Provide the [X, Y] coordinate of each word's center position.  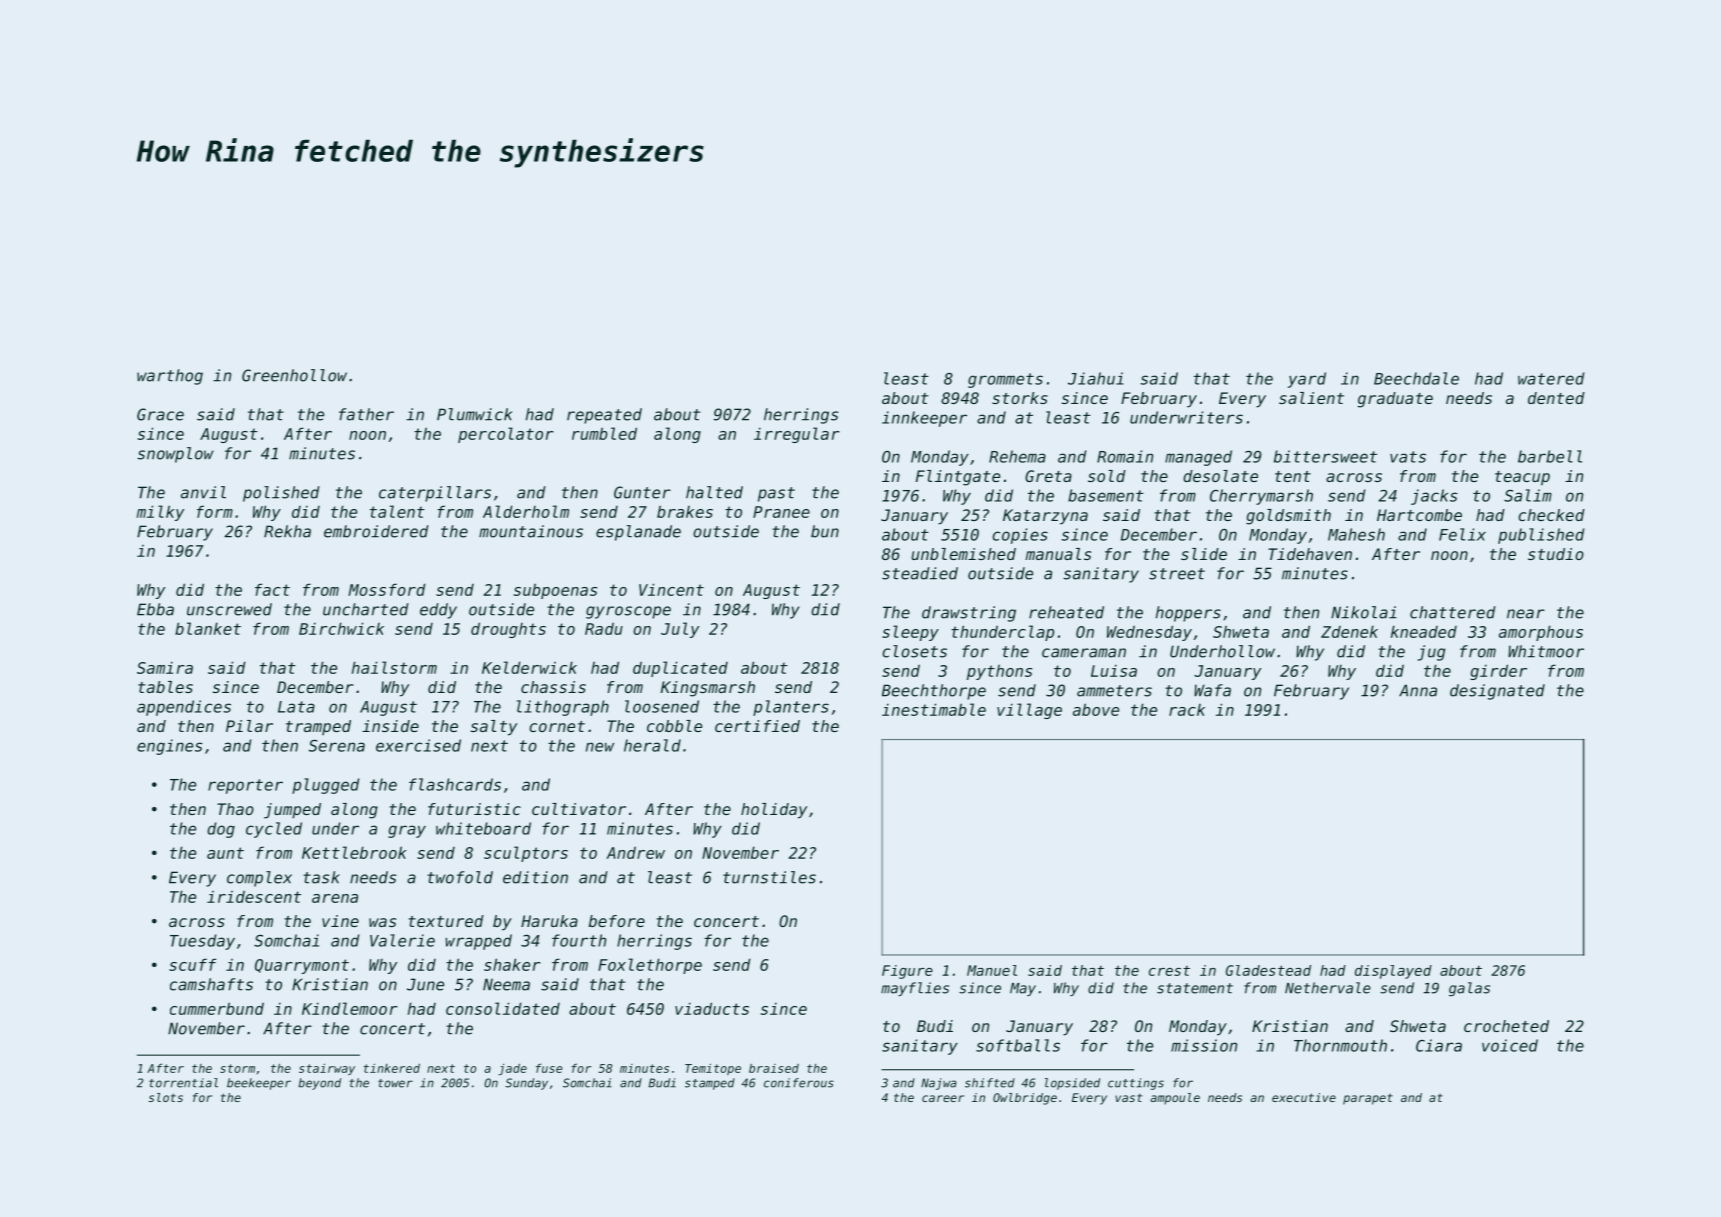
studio [1556, 554]
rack [1187, 710]
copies [1020, 536]
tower [395, 1083]
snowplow [175, 455]
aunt [225, 853]
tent [1293, 476]
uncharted [366, 609]
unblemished [964, 554]
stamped [710, 1084]
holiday [774, 811]
